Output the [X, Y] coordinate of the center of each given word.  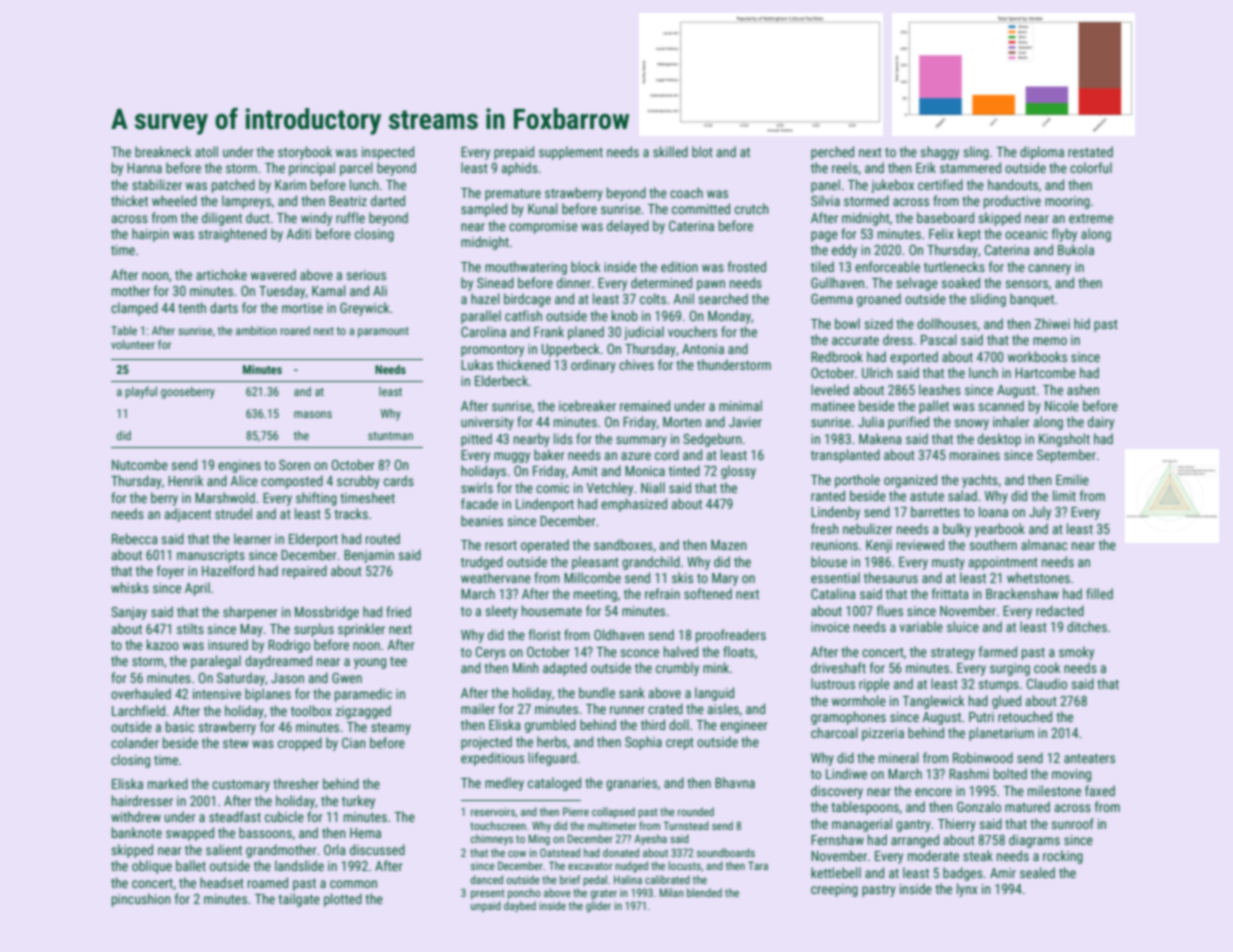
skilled [670, 151]
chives [636, 364]
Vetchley [609, 489]
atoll [206, 151]
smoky [1076, 653]
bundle [597, 692]
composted [292, 482]
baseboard [945, 217]
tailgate [299, 900]
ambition [256, 330]
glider [598, 907]
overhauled [141, 693]
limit [1064, 495]
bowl [847, 323]
